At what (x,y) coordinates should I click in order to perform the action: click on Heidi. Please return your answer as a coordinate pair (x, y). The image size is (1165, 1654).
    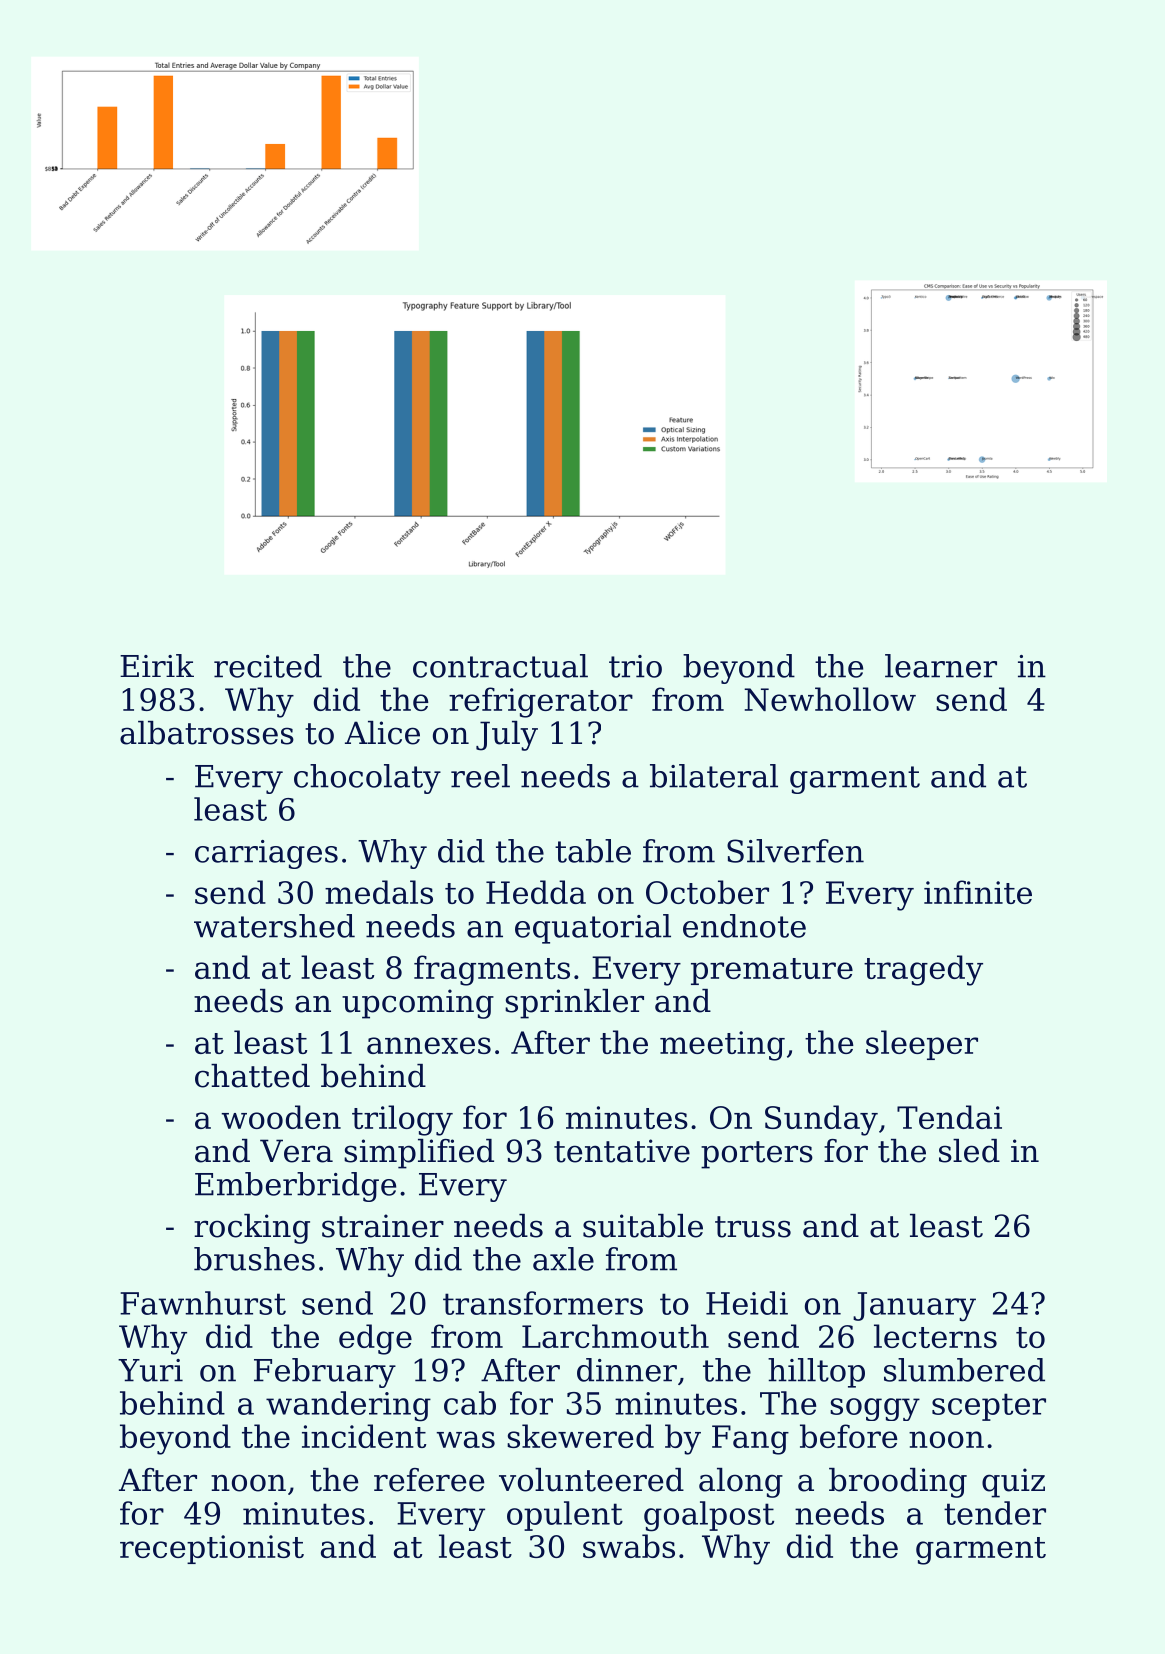
    Looking at the image, I should click on (747, 1303).
